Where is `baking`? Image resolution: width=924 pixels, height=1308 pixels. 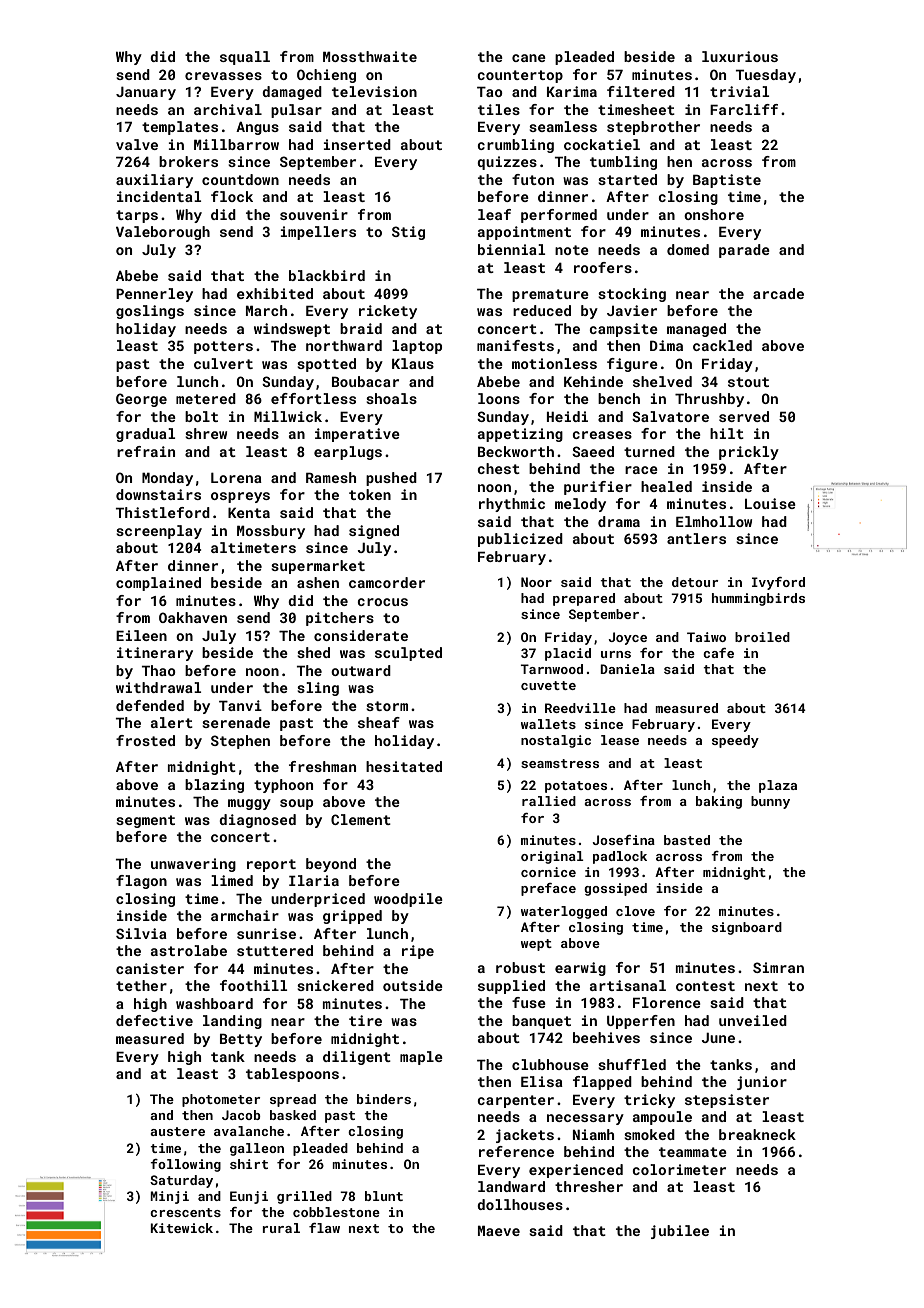
baking is located at coordinates (719, 802).
